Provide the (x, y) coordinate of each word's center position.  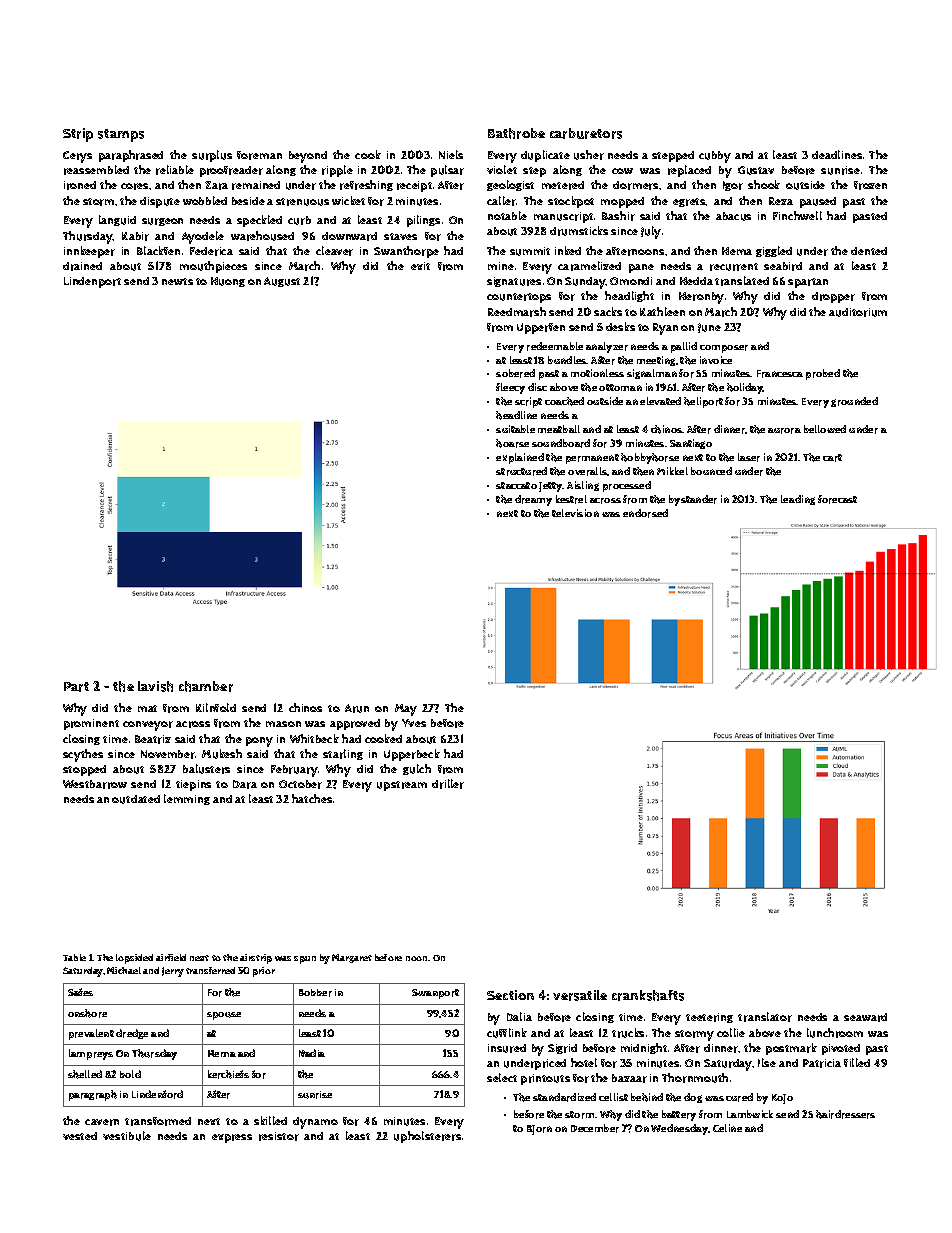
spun (305, 960)
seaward (865, 1017)
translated (742, 281)
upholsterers (427, 1137)
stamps (121, 135)
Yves (414, 723)
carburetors (586, 133)
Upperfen (541, 328)
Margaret (352, 958)
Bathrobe (516, 133)
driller (448, 784)
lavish (155, 686)
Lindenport (92, 282)
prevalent (91, 1034)
